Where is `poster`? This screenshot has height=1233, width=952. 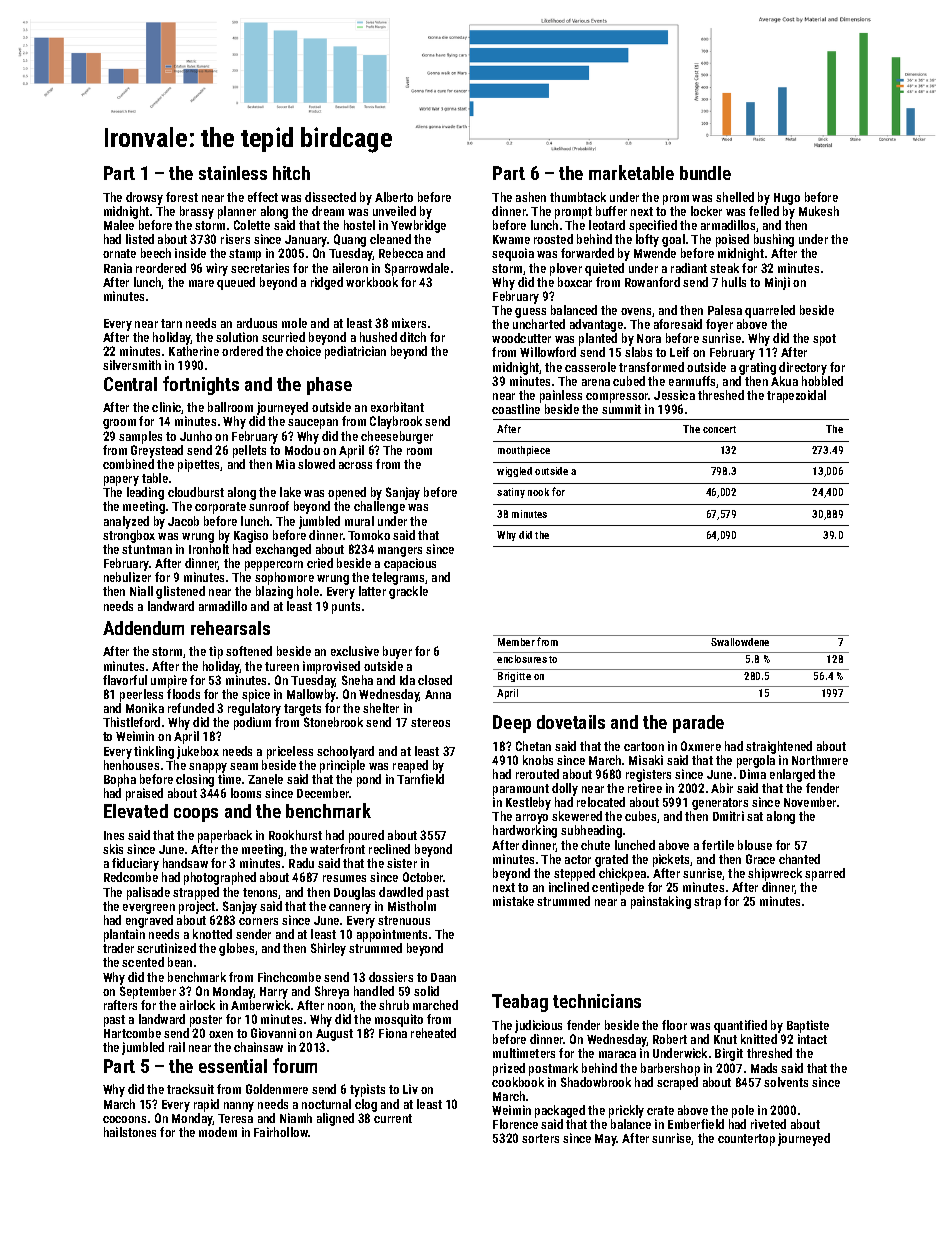 poster is located at coordinates (206, 1021).
